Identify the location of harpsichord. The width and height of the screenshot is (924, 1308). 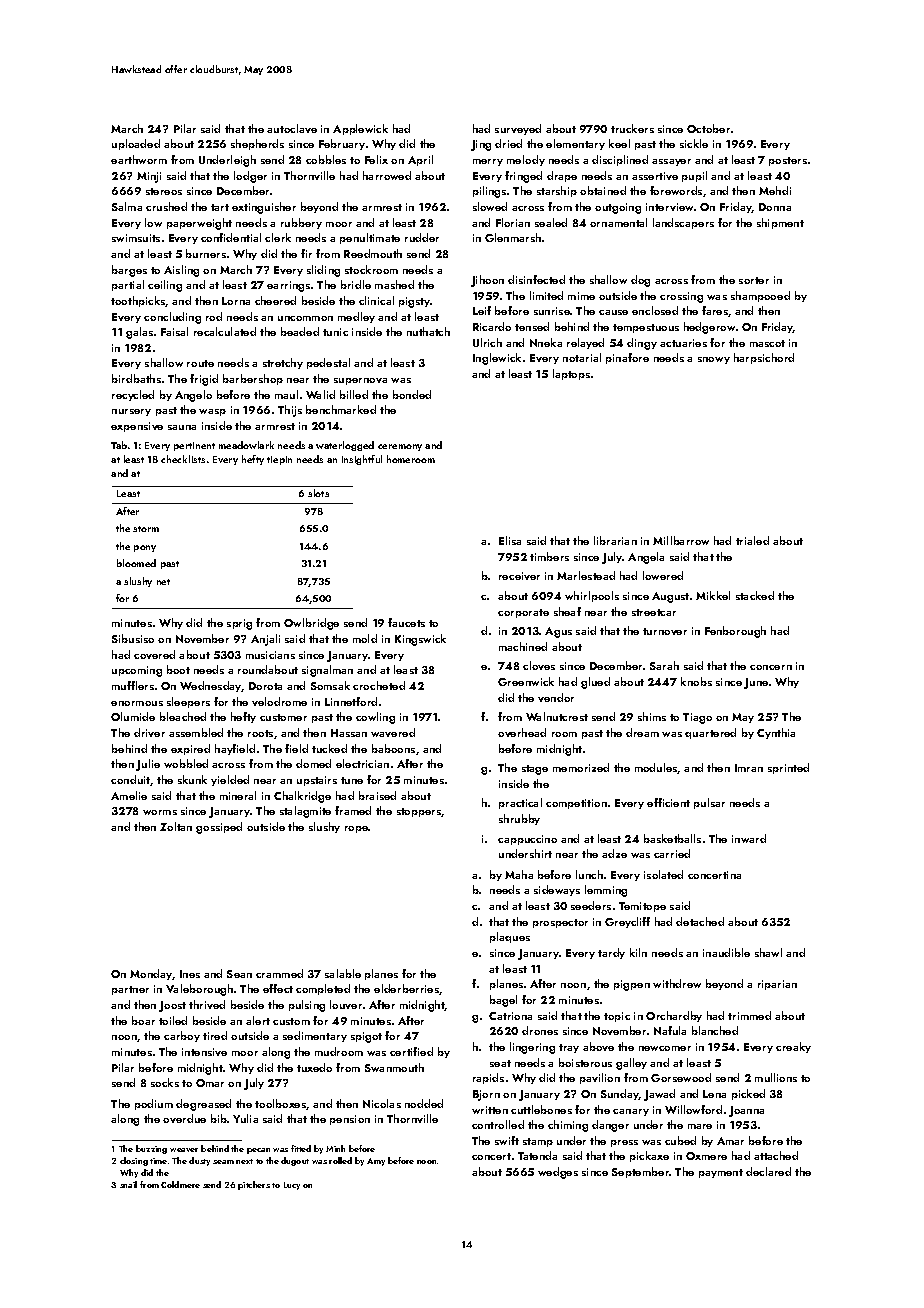
(764, 358).
